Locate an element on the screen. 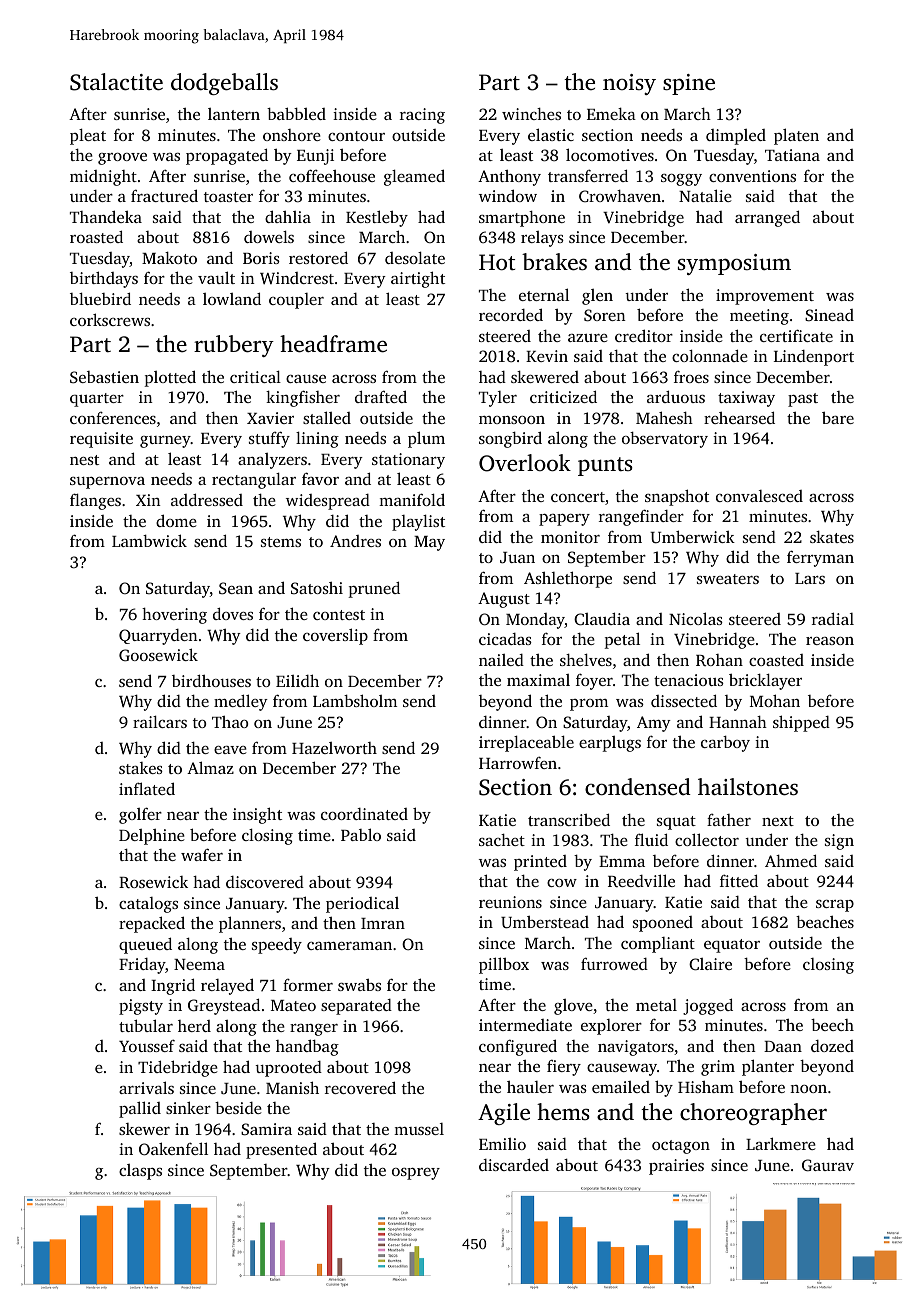  relays is located at coordinates (542, 239).
